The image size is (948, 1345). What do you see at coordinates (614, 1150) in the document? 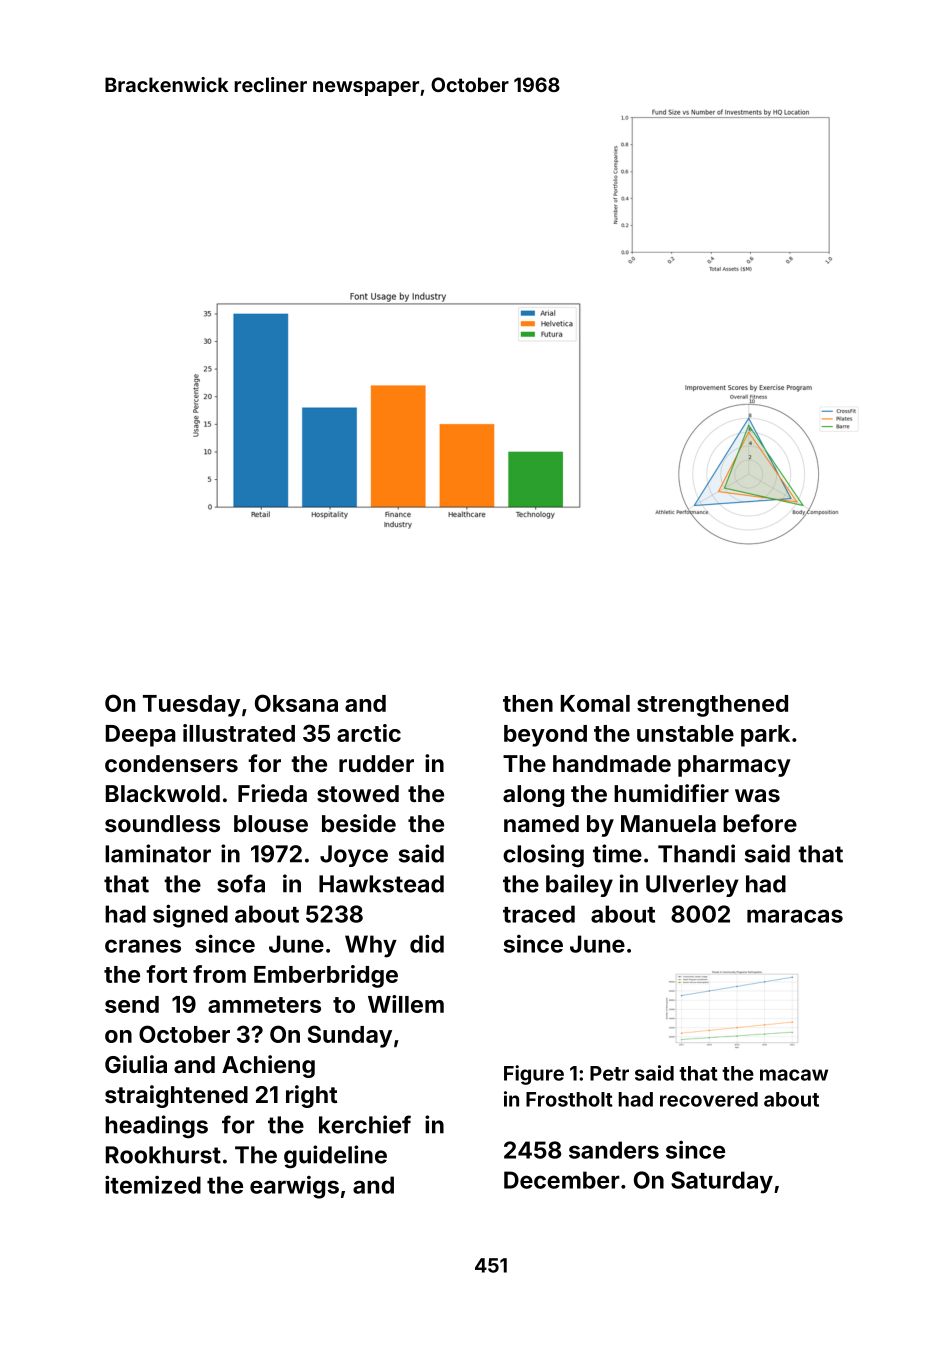
I see `sanders` at bounding box center [614, 1150].
